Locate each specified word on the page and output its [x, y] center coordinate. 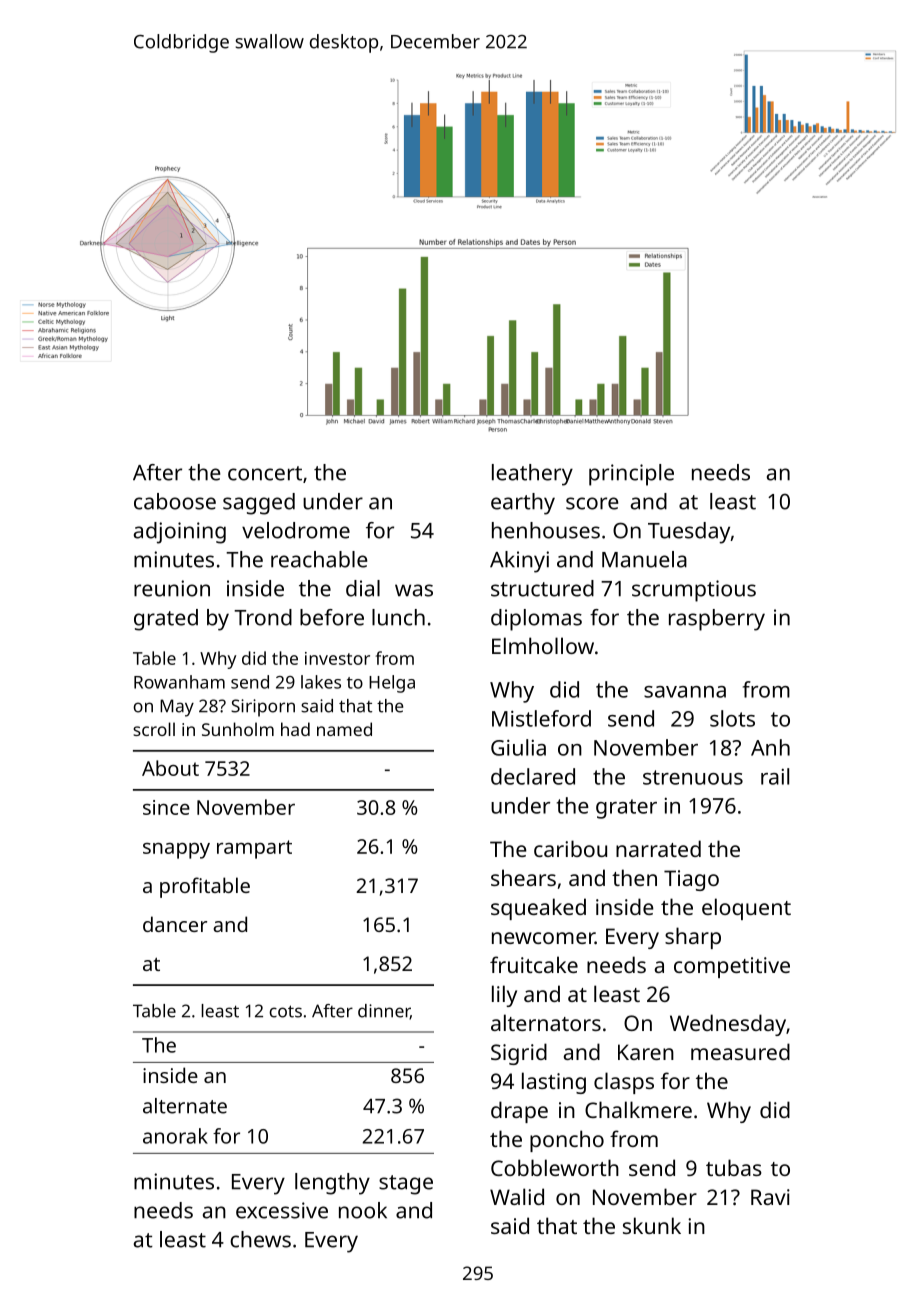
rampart [254, 849]
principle [631, 475]
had [295, 729]
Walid [517, 1196]
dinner [384, 1011]
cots [285, 1011]
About [170, 768]
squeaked [538, 909]
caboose [175, 501]
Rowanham [179, 682]
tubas [734, 1167]
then [634, 877]
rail [775, 776]
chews [260, 1239]
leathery [532, 475]
